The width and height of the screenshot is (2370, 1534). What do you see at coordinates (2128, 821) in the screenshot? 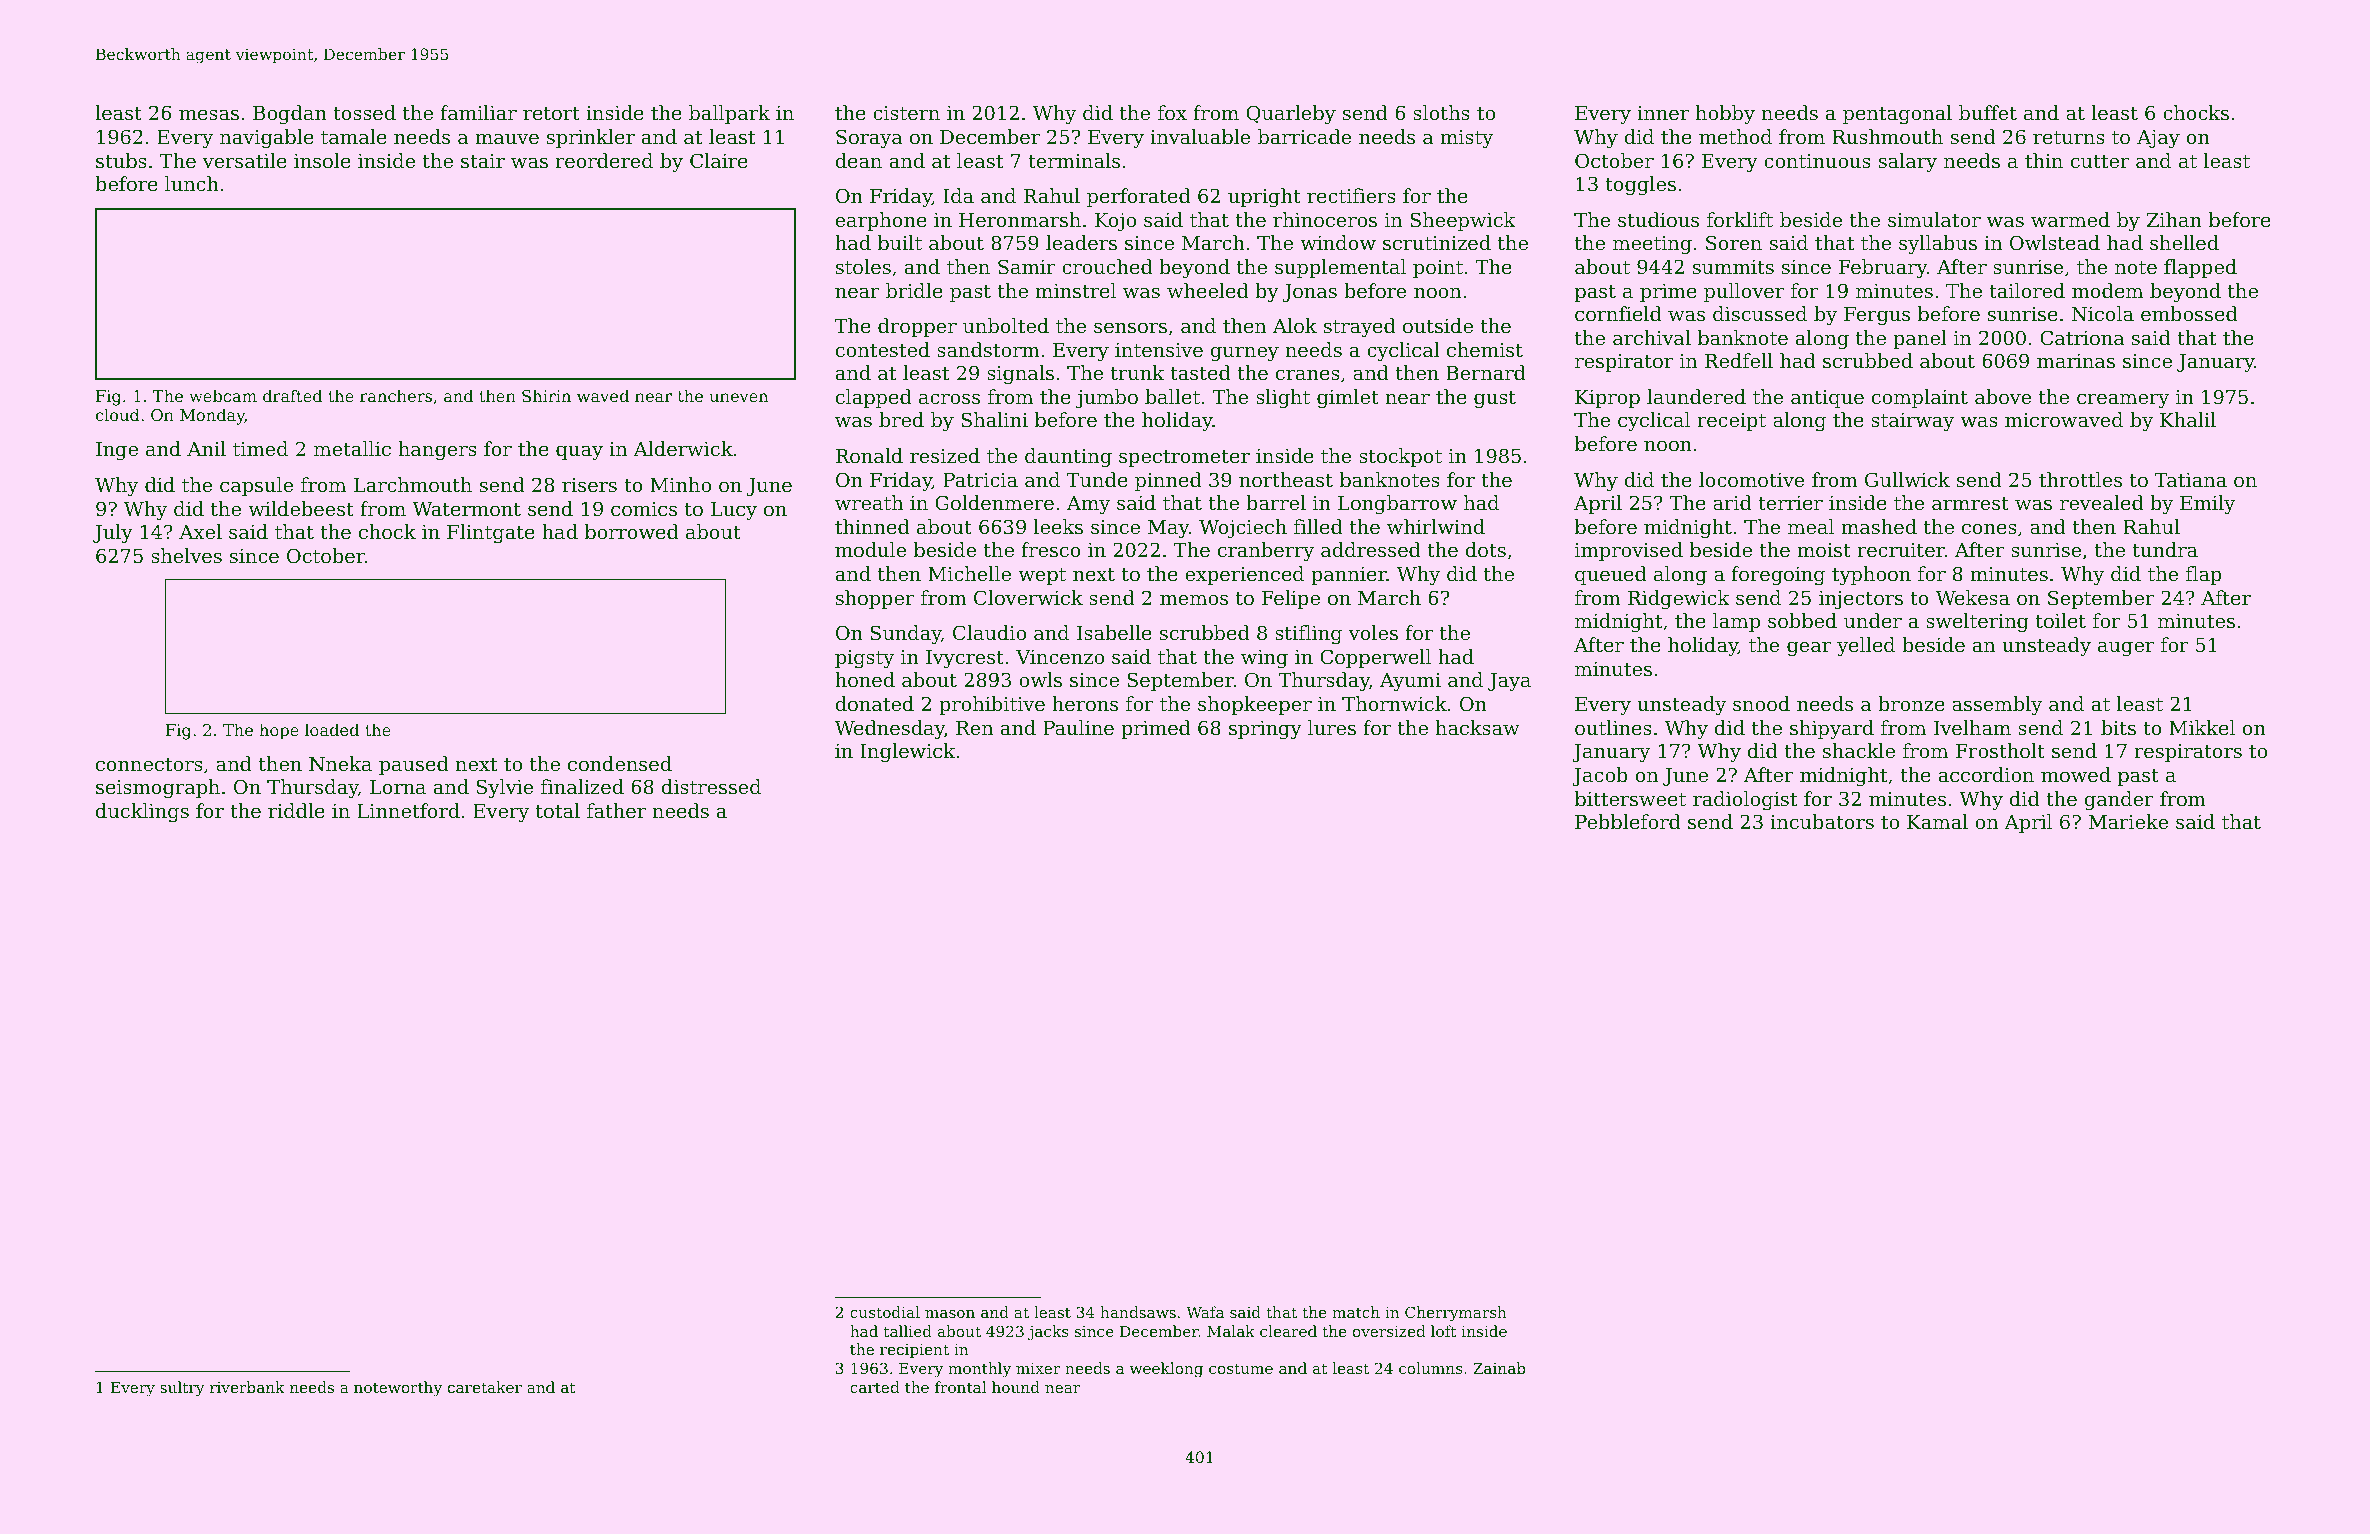
I see `Marieke` at bounding box center [2128, 821].
